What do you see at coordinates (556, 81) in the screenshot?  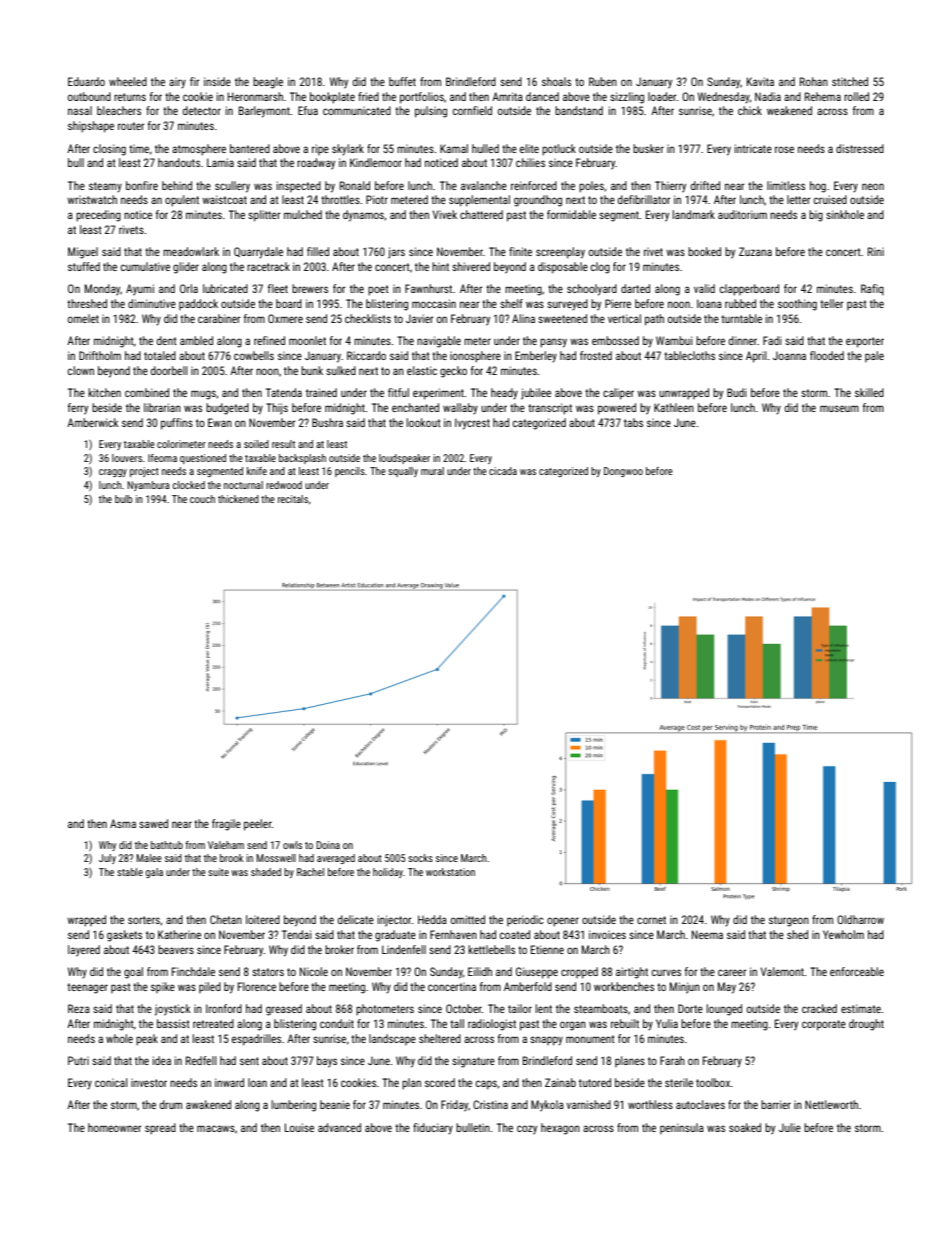 I see `shoals` at bounding box center [556, 81].
